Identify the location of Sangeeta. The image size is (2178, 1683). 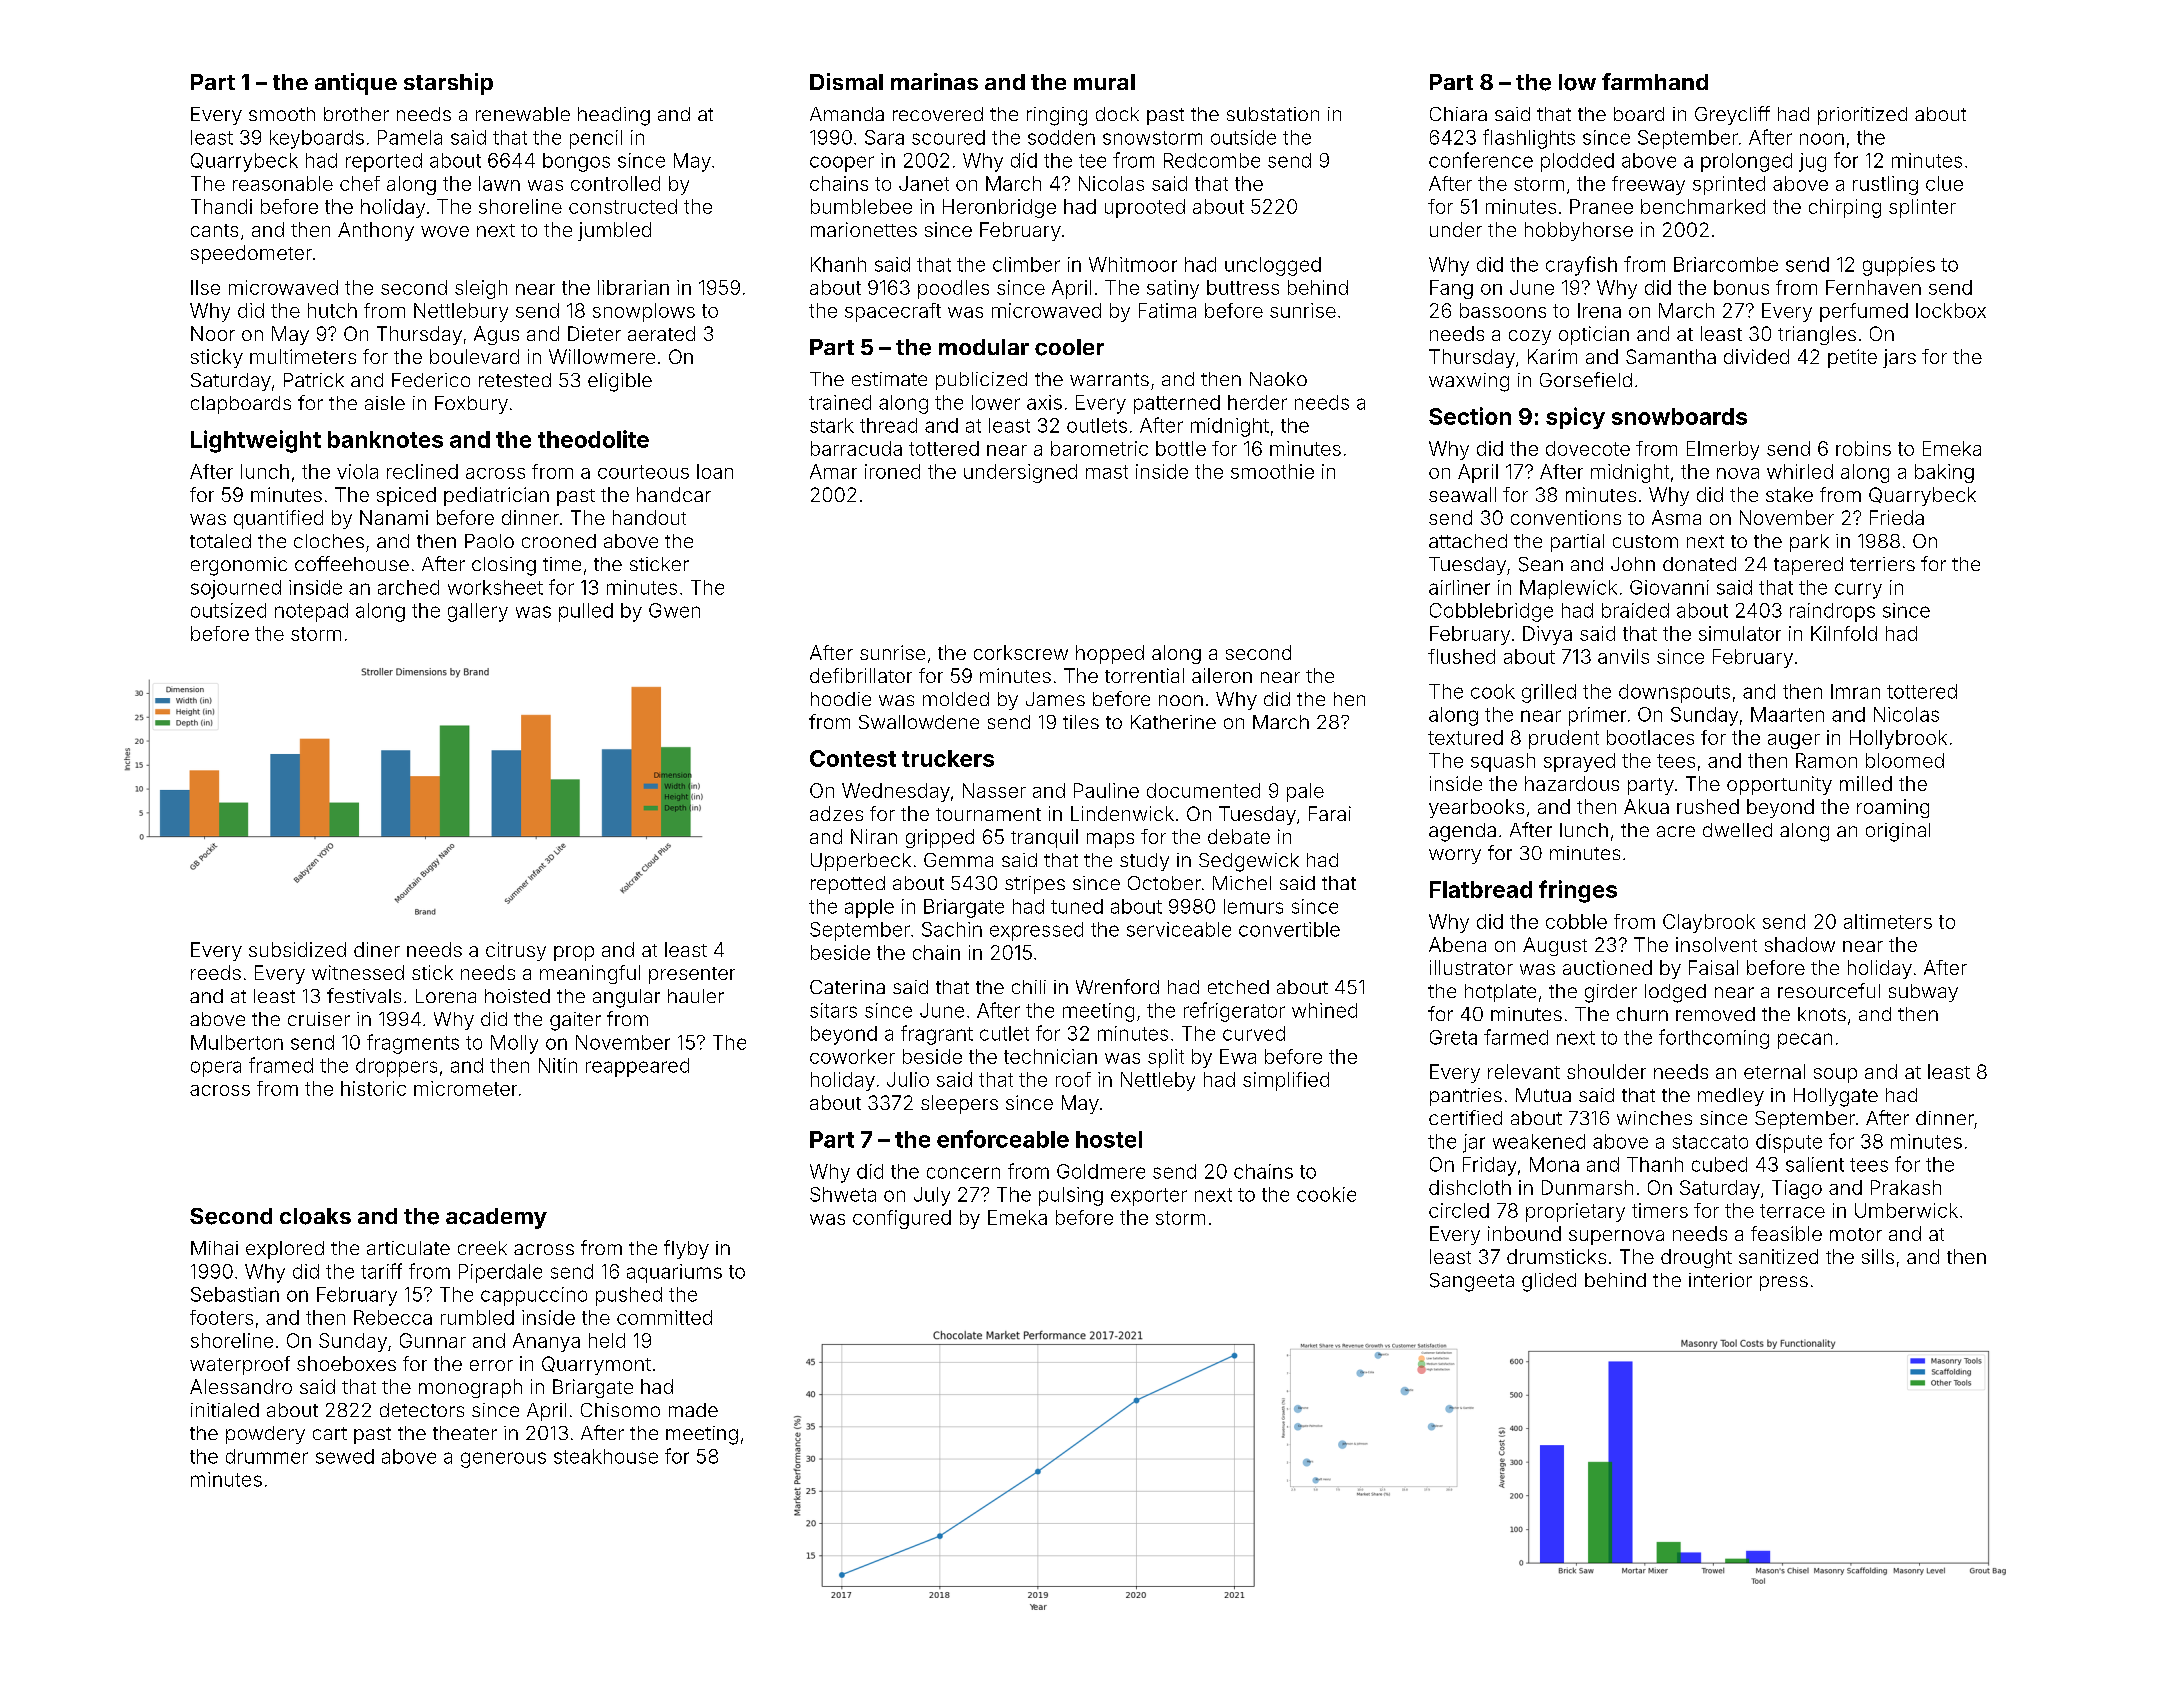
(1472, 1282).
